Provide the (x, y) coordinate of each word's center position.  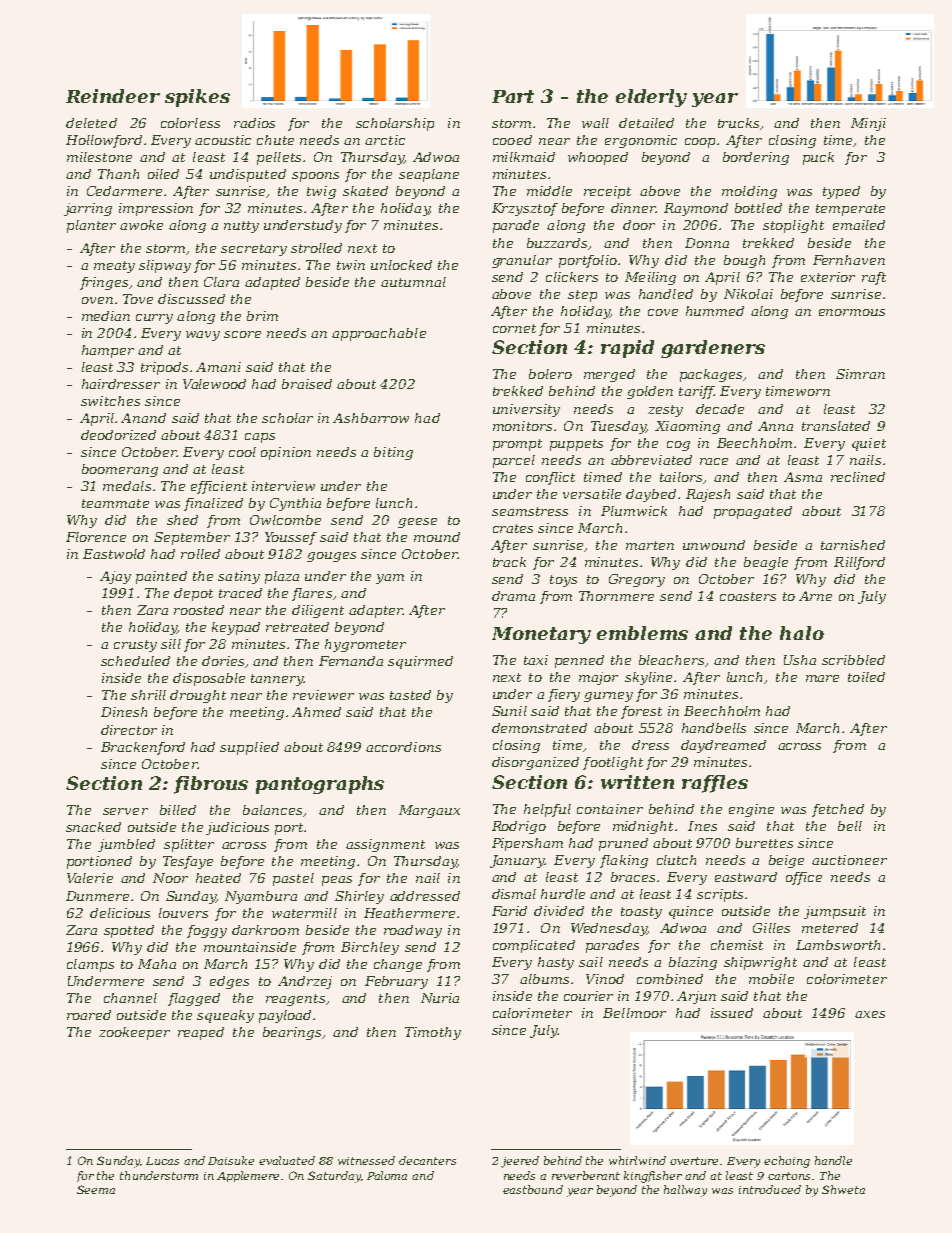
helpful (547, 810)
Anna (775, 426)
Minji (868, 124)
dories (223, 661)
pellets (279, 158)
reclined (858, 477)
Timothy (433, 1033)
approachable (379, 334)
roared (89, 1015)
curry (154, 319)
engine (751, 810)
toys (563, 581)
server (125, 811)
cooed (512, 140)
